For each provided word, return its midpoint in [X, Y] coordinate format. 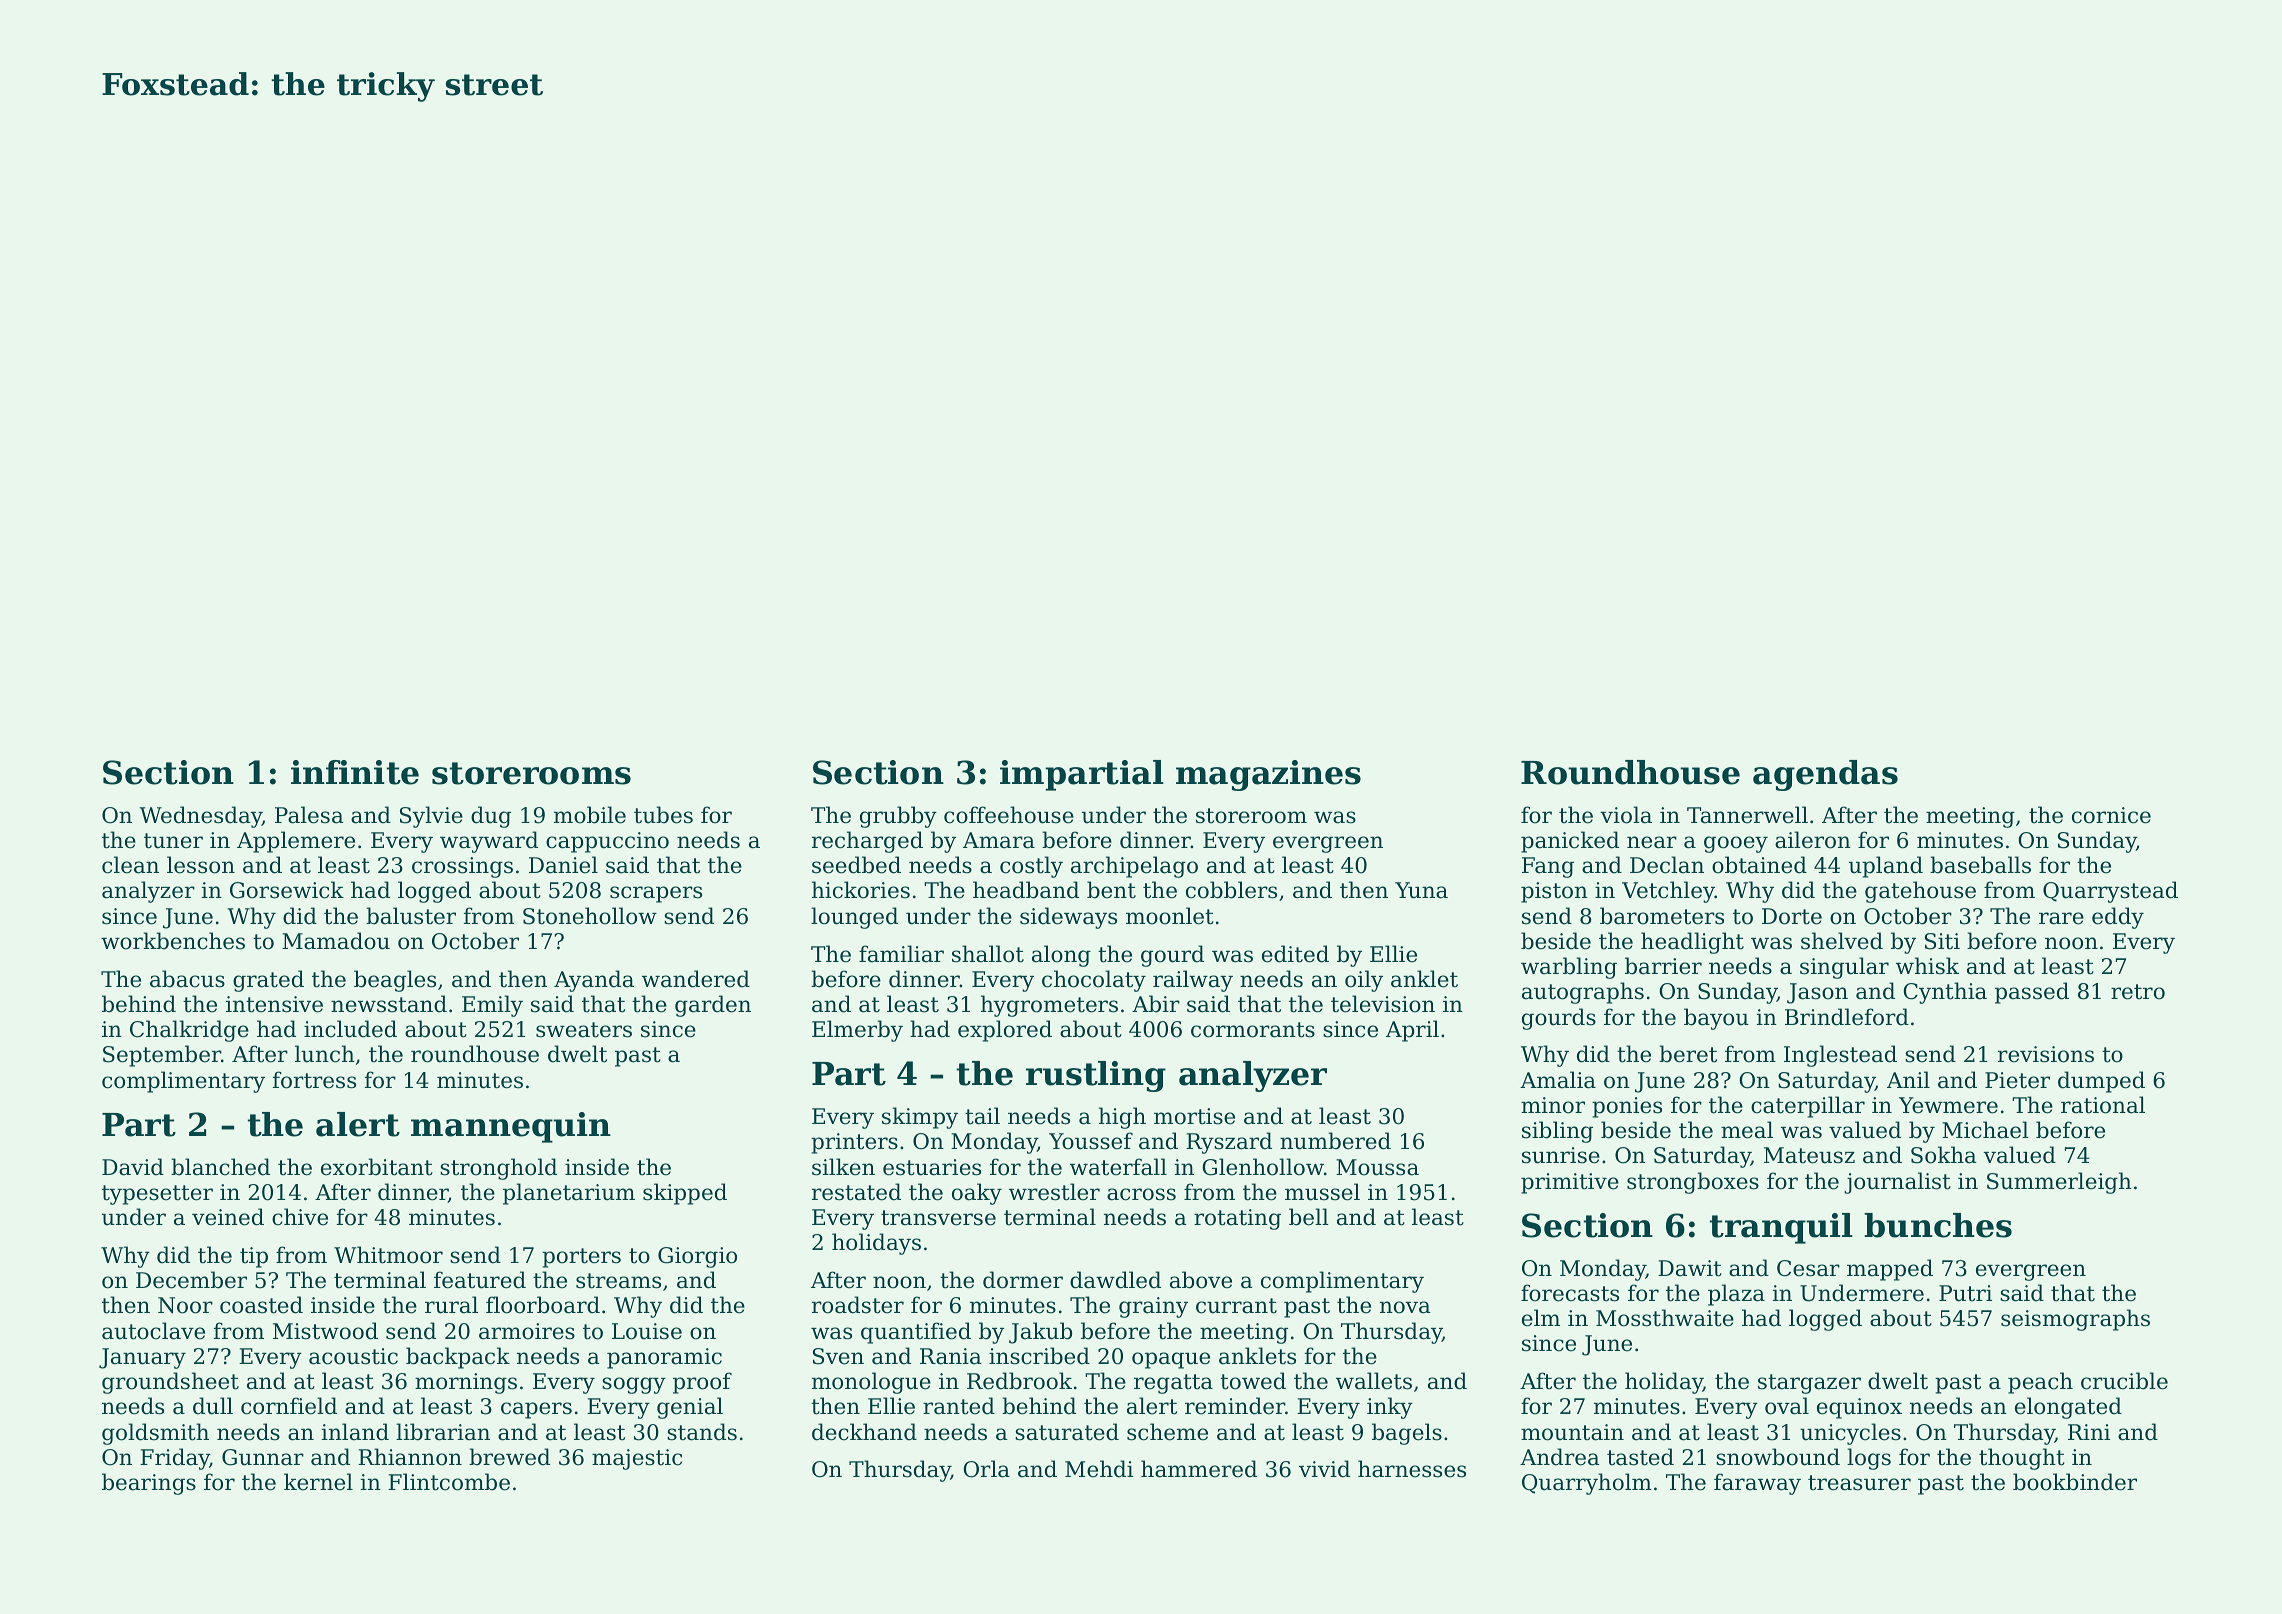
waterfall [1118, 1167]
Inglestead [1840, 1056]
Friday [175, 1459]
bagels [1407, 1434]
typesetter [157, 1195]
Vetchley [1668, 892]
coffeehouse [1009, 815]
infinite [355, 772]
